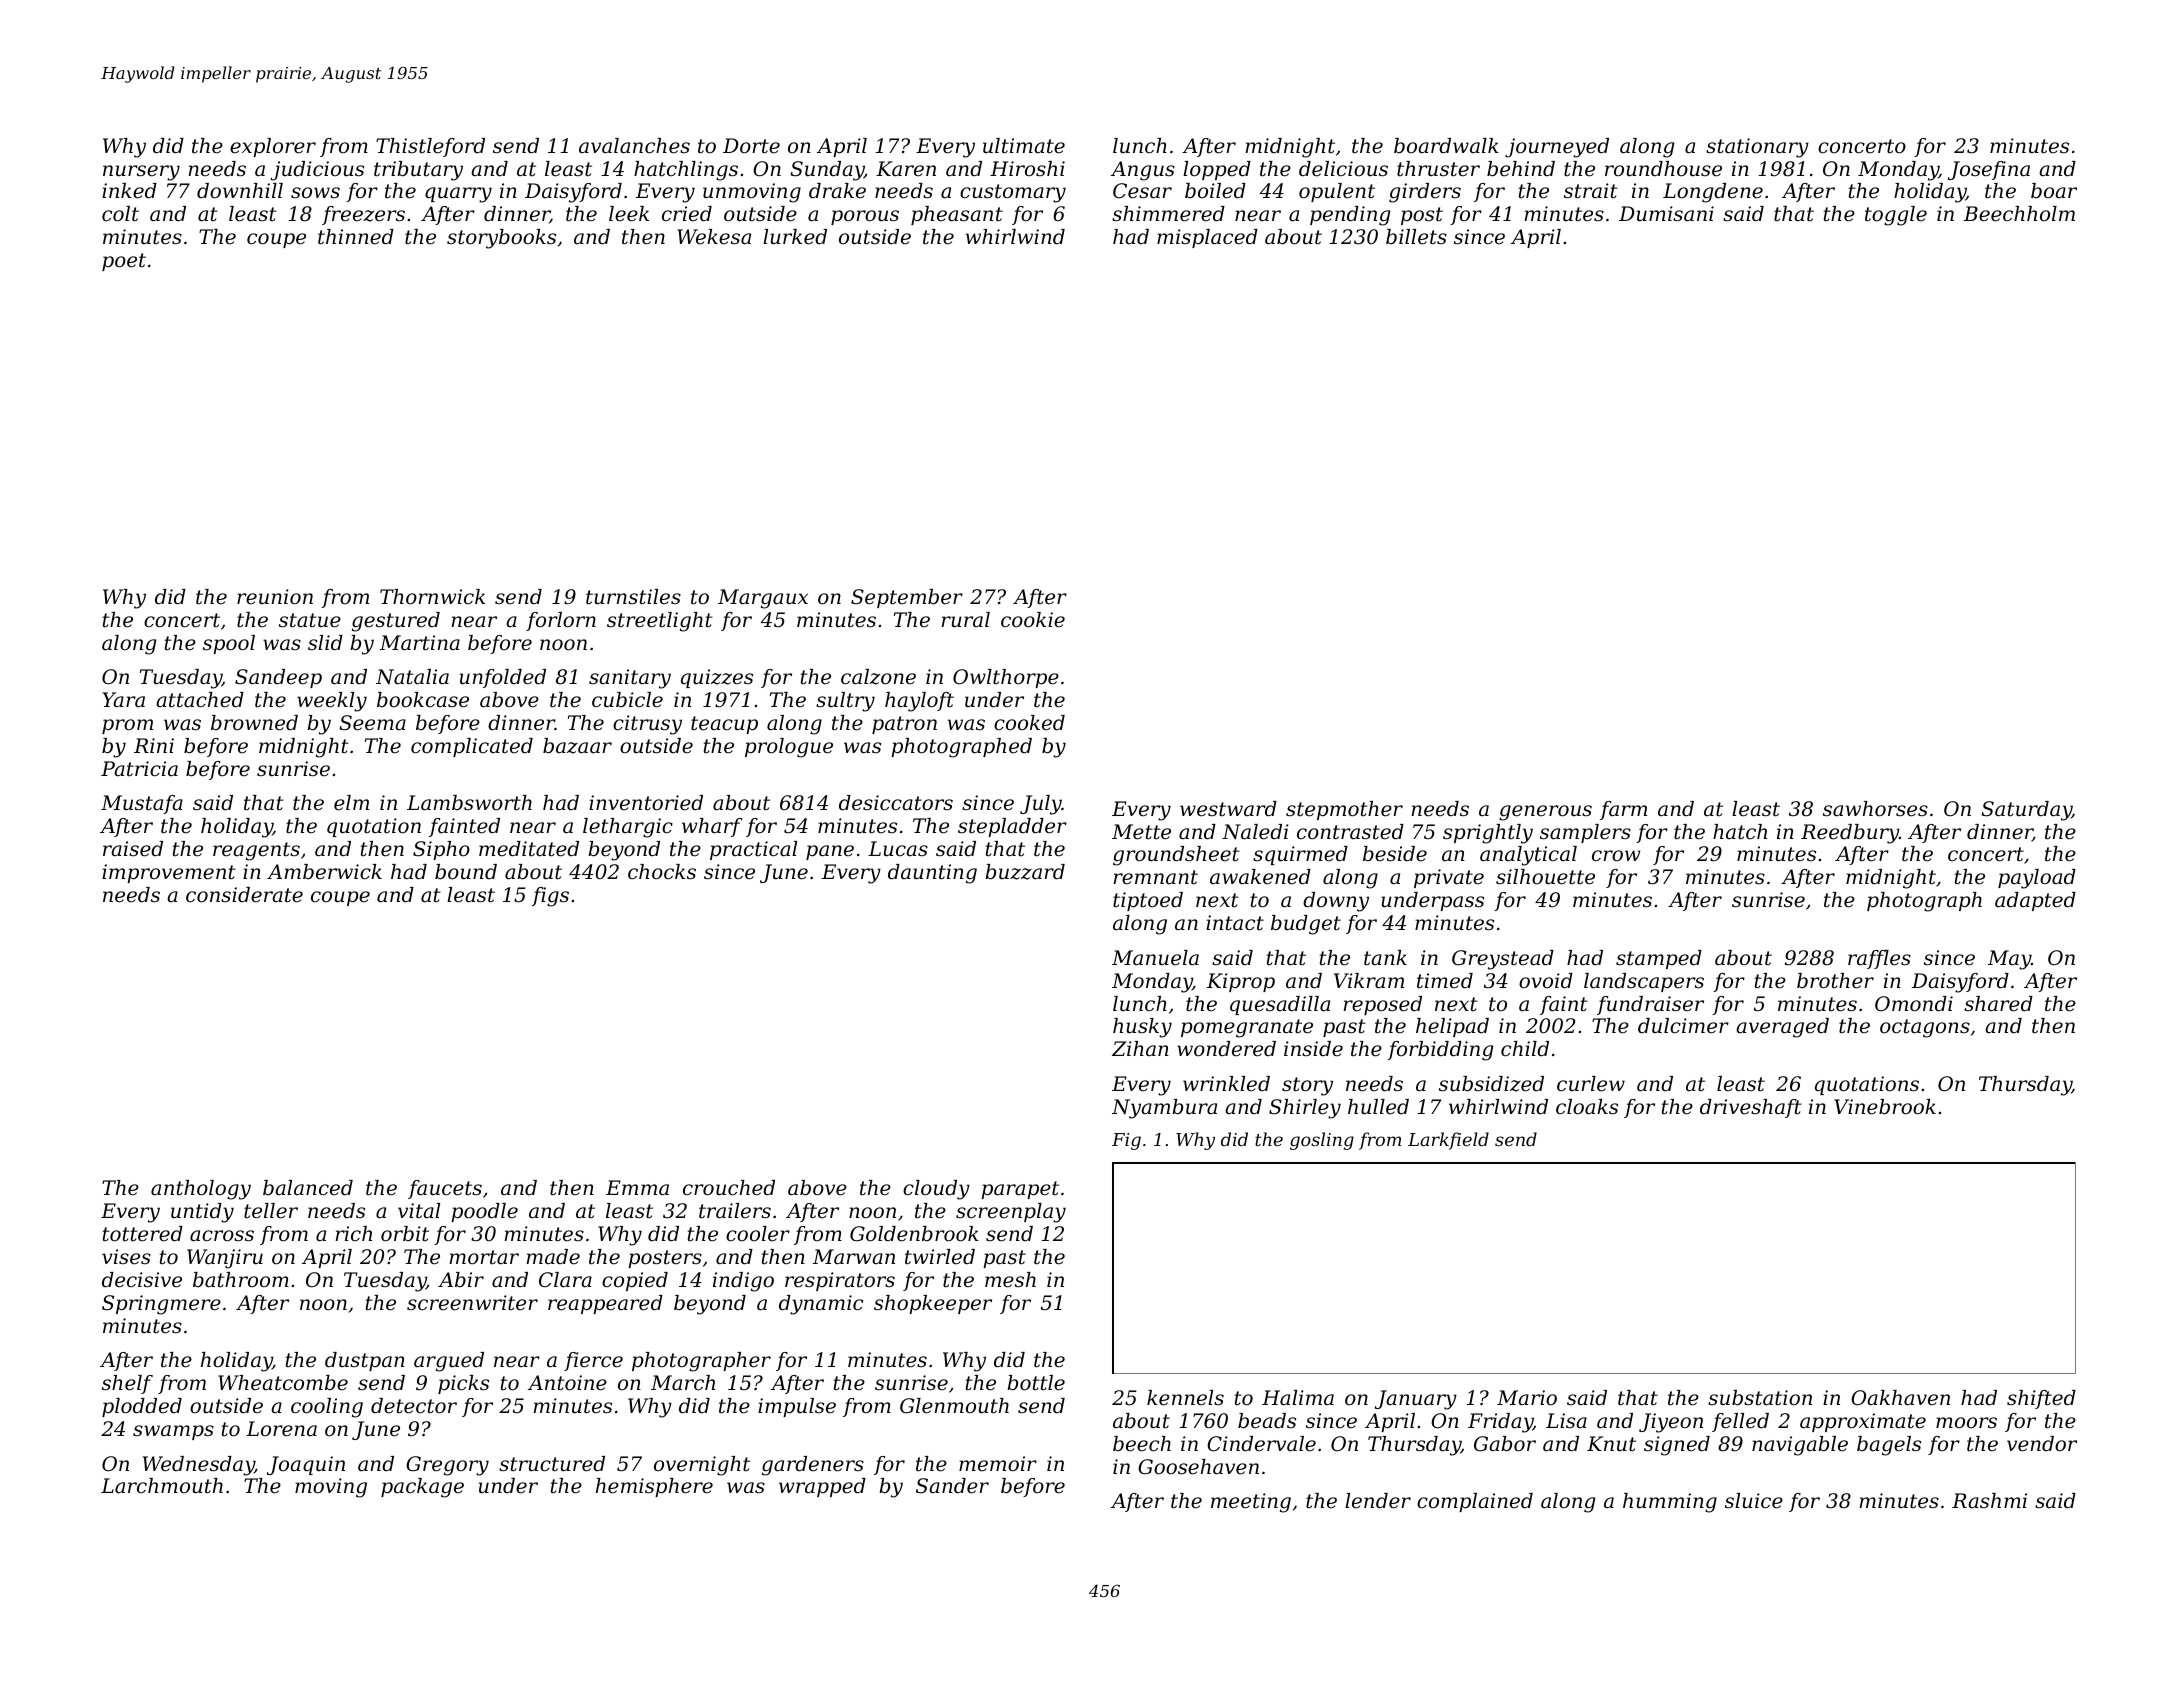 Image resolution: width=2178 pixels, height=1683 pixels. I want to click on figs, so click(550, 897).
